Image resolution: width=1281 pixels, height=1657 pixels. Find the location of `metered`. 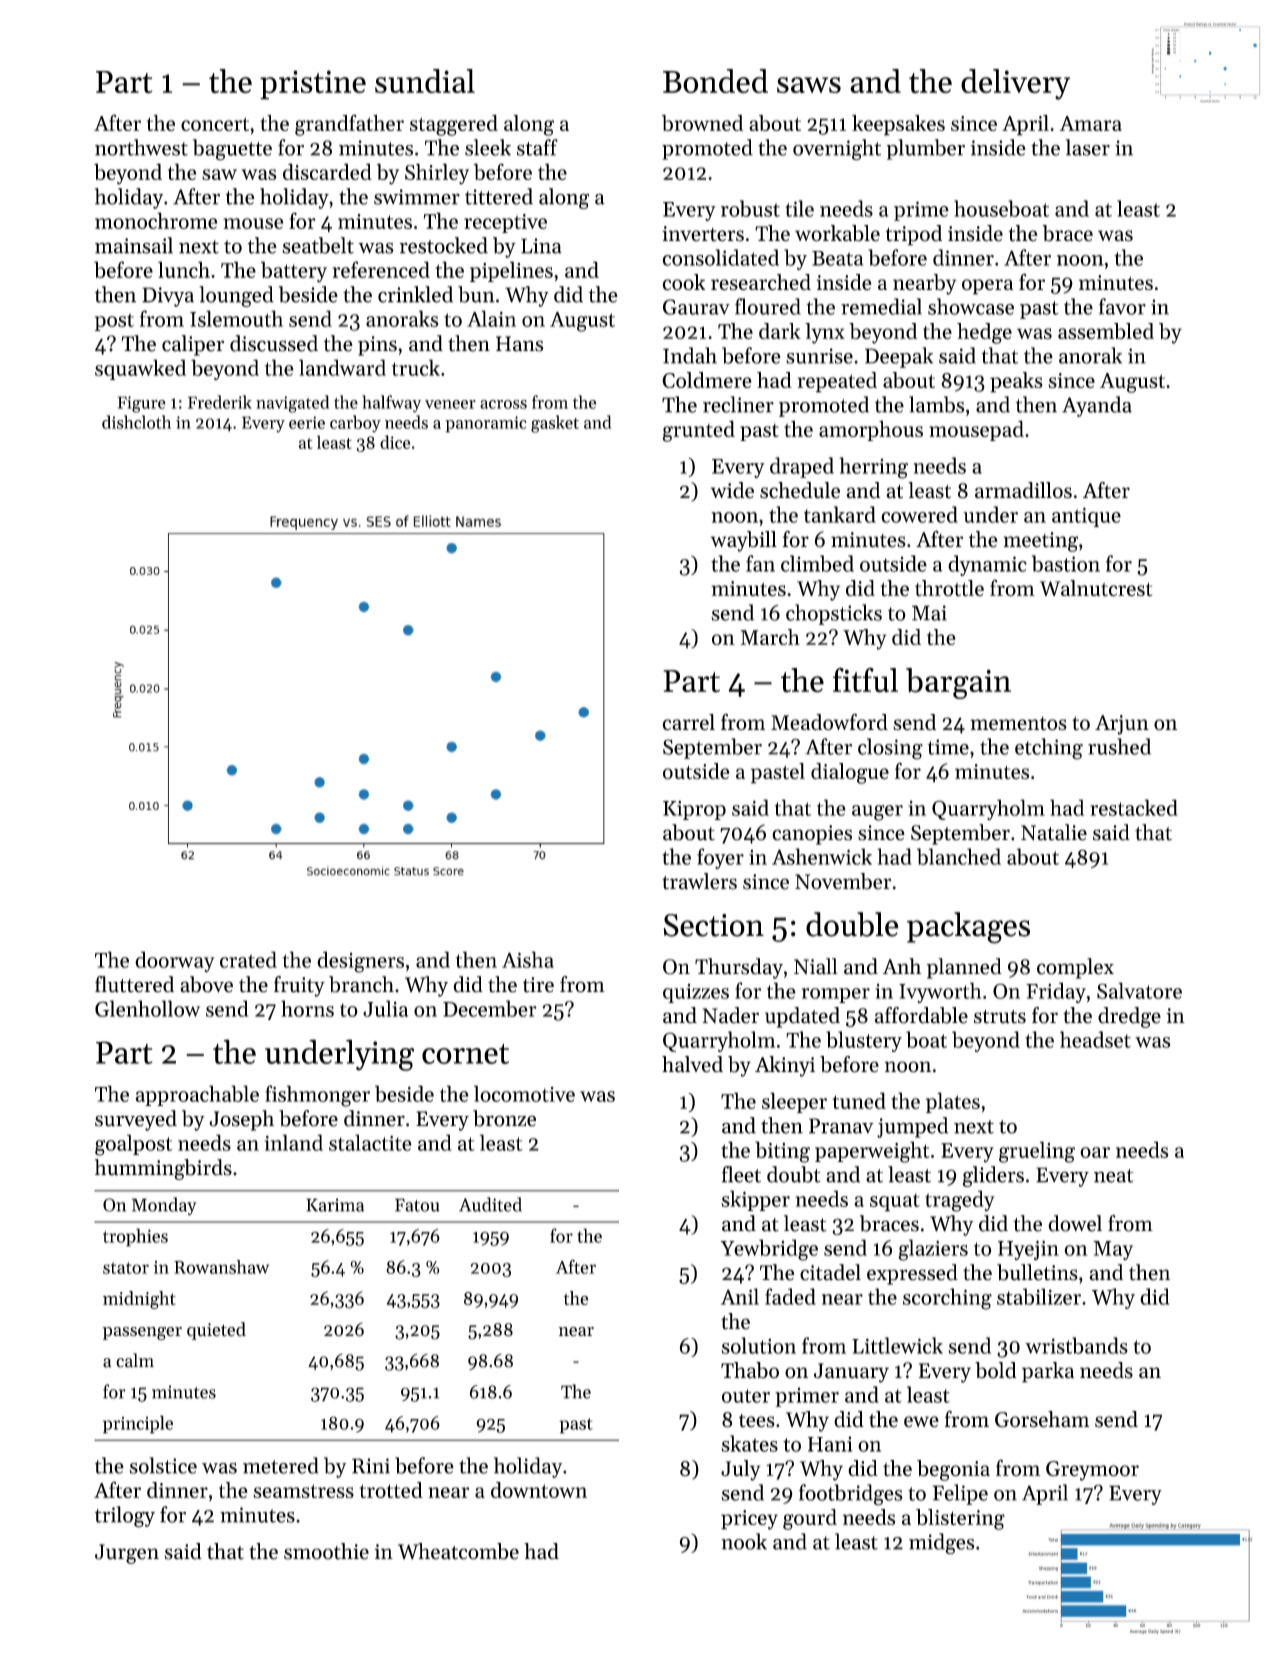

metered is located at coordinates (281, 1465).
